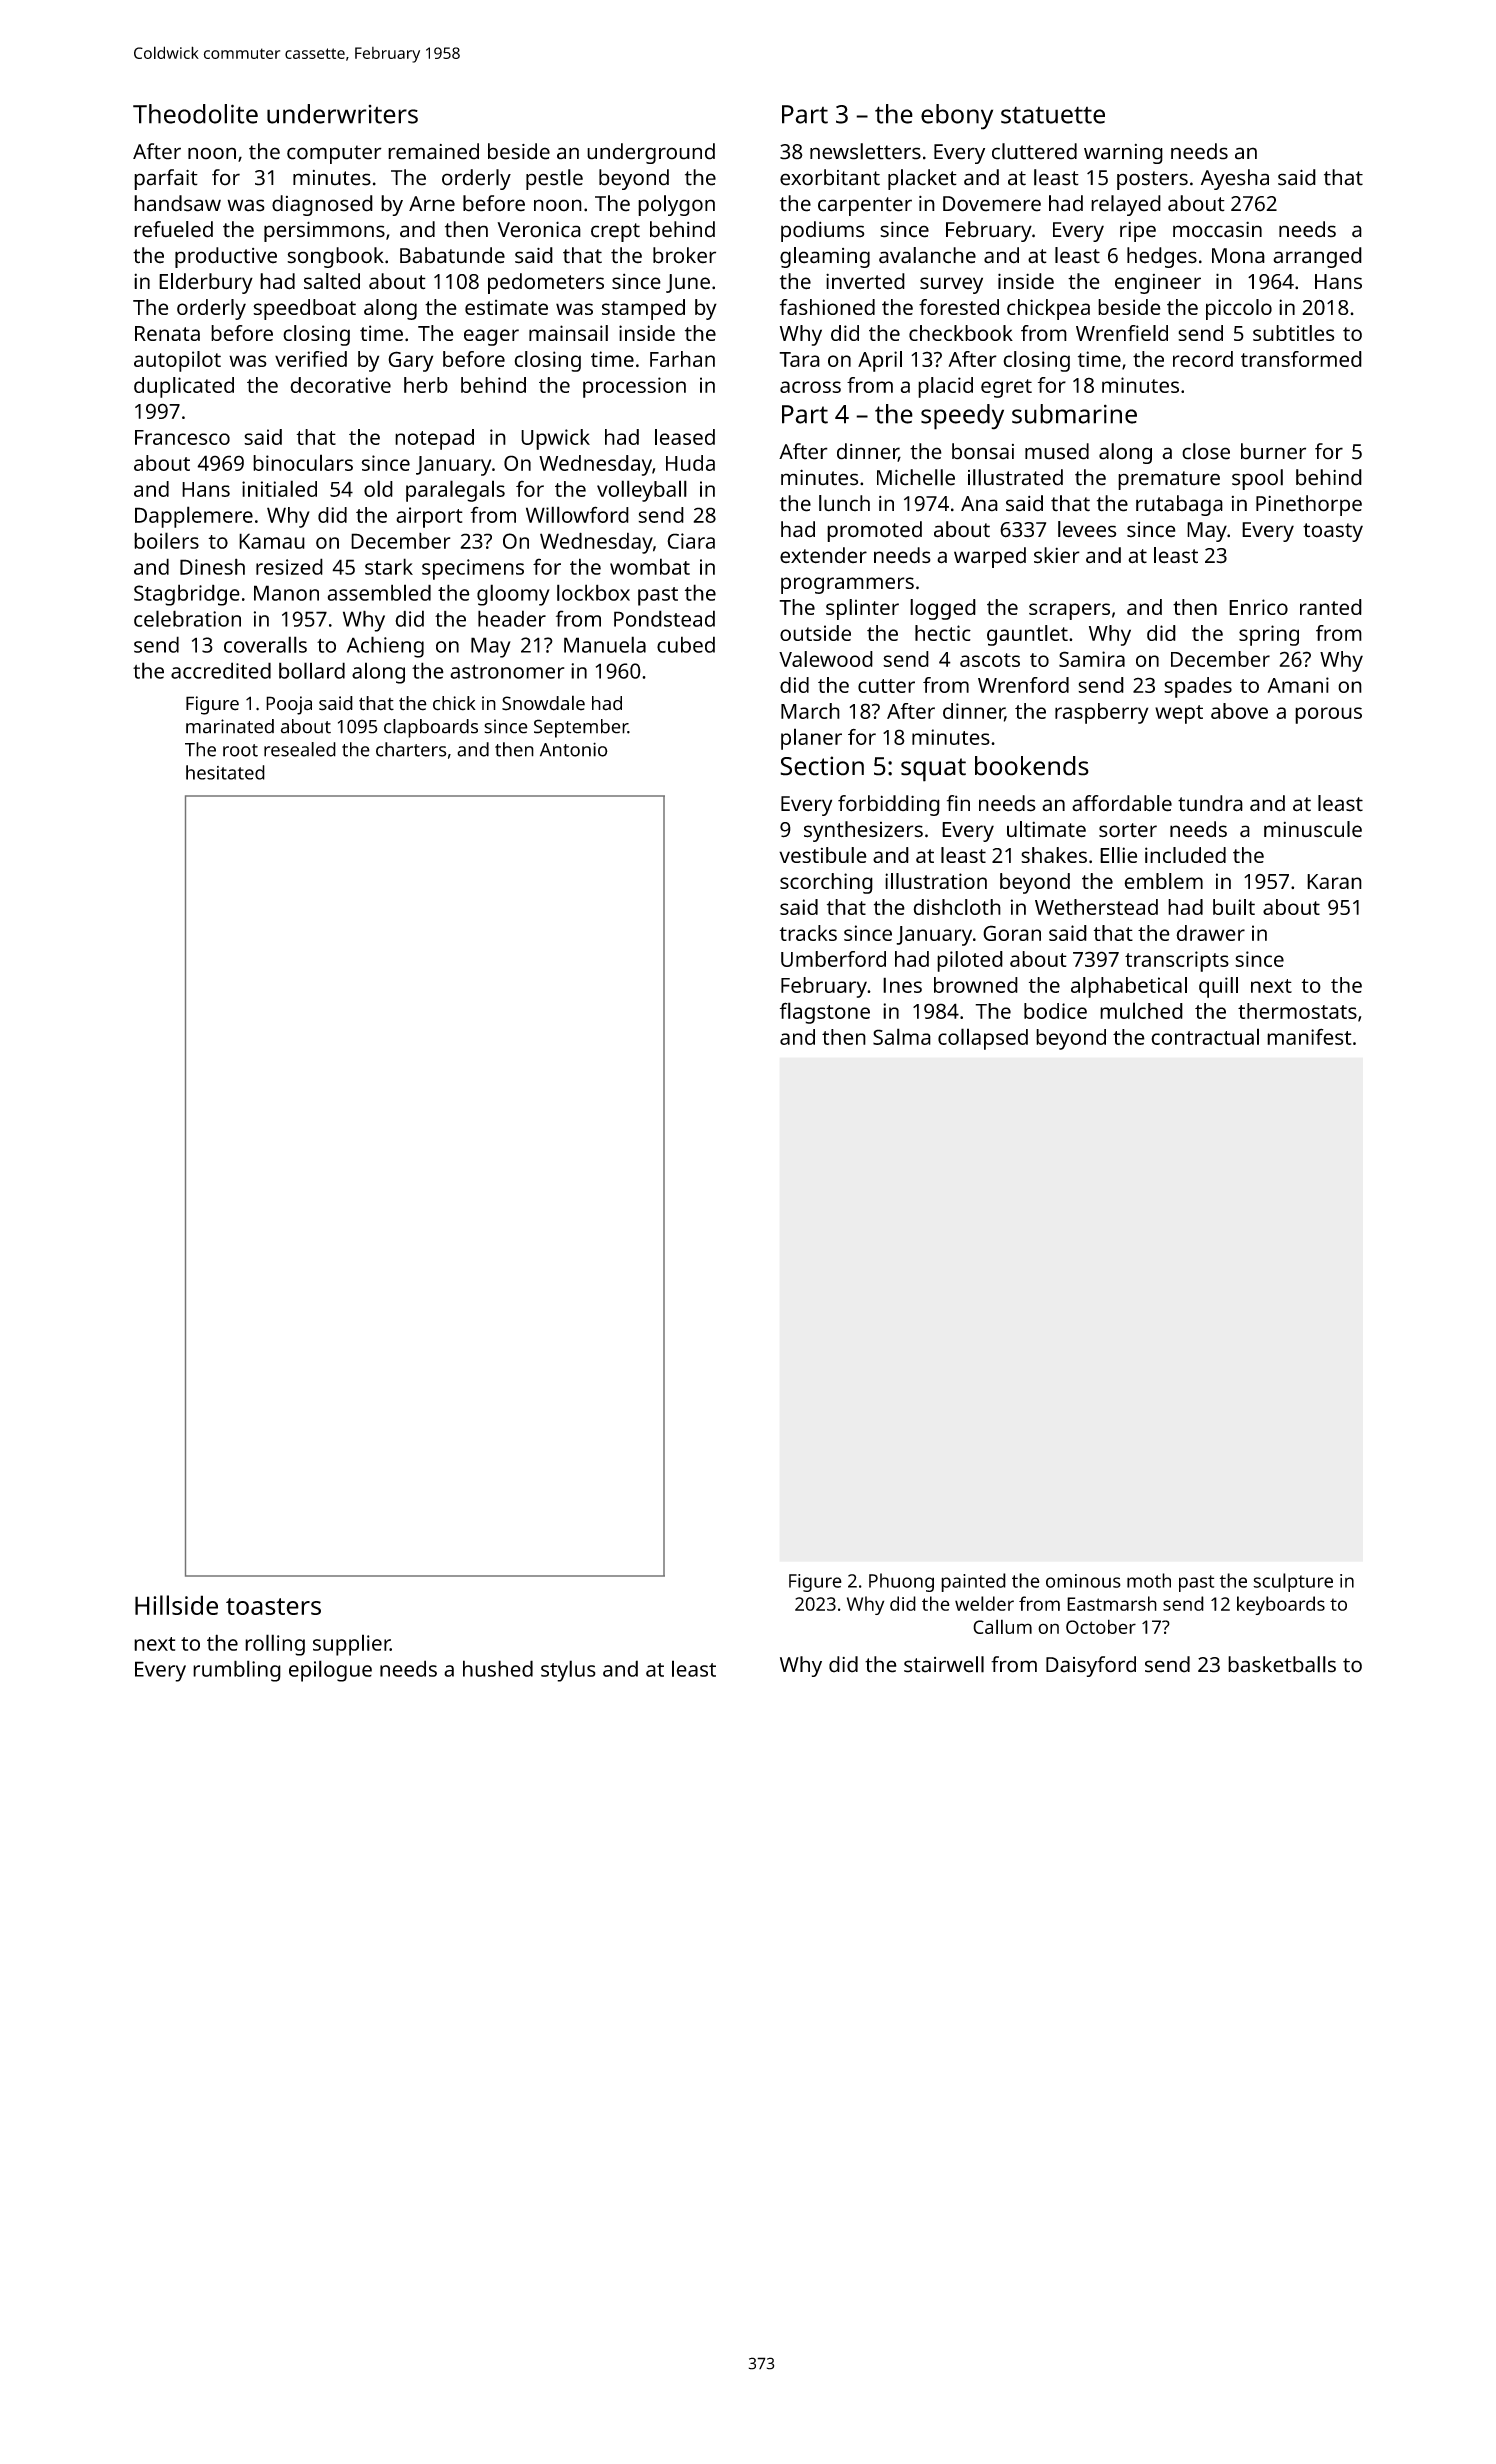 This screenshot has height=2464, width=1496. I want to click on flagstone, so click(825, 1013).
